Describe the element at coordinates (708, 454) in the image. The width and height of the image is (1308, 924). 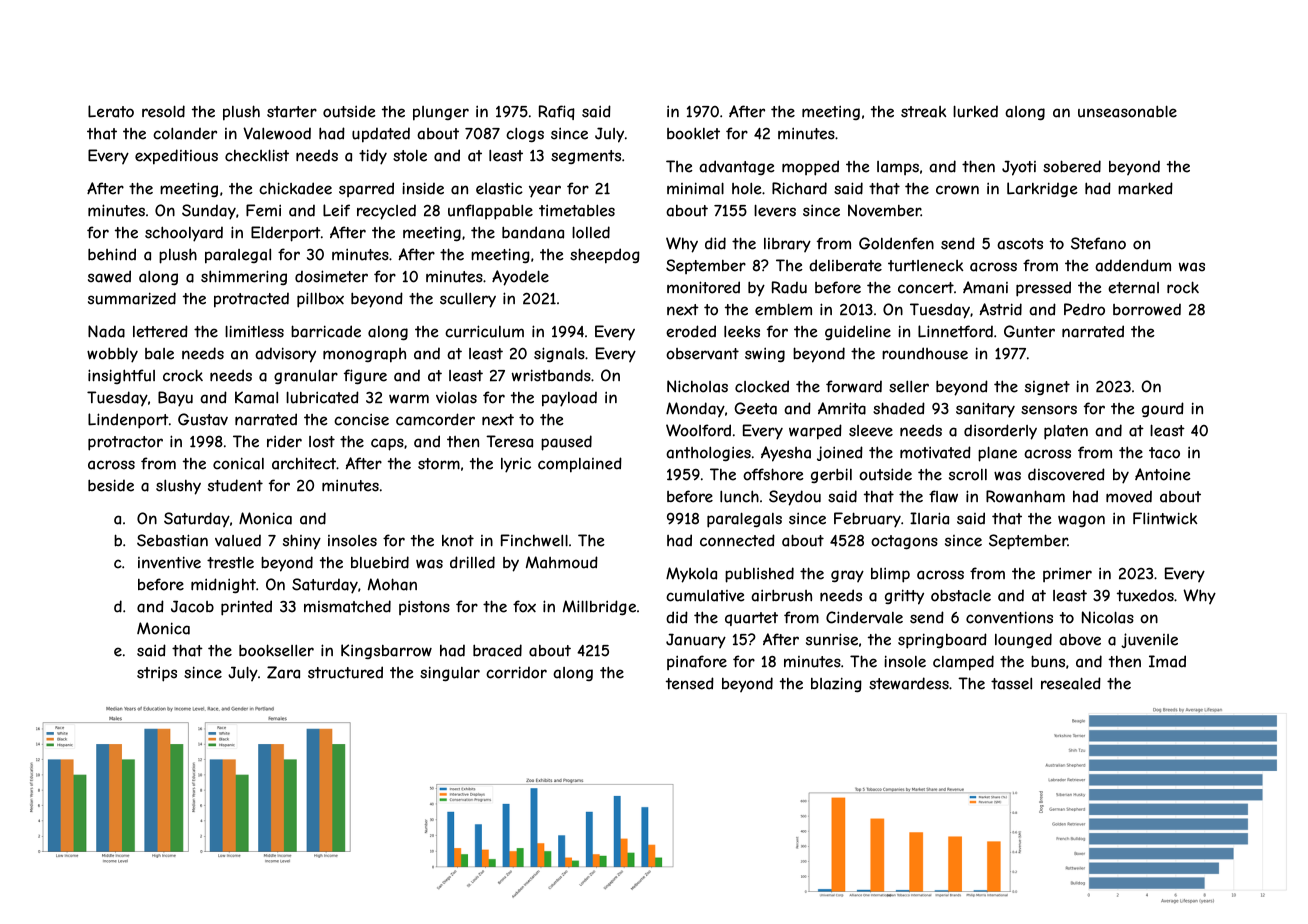
I see `anthologies` at that location.
